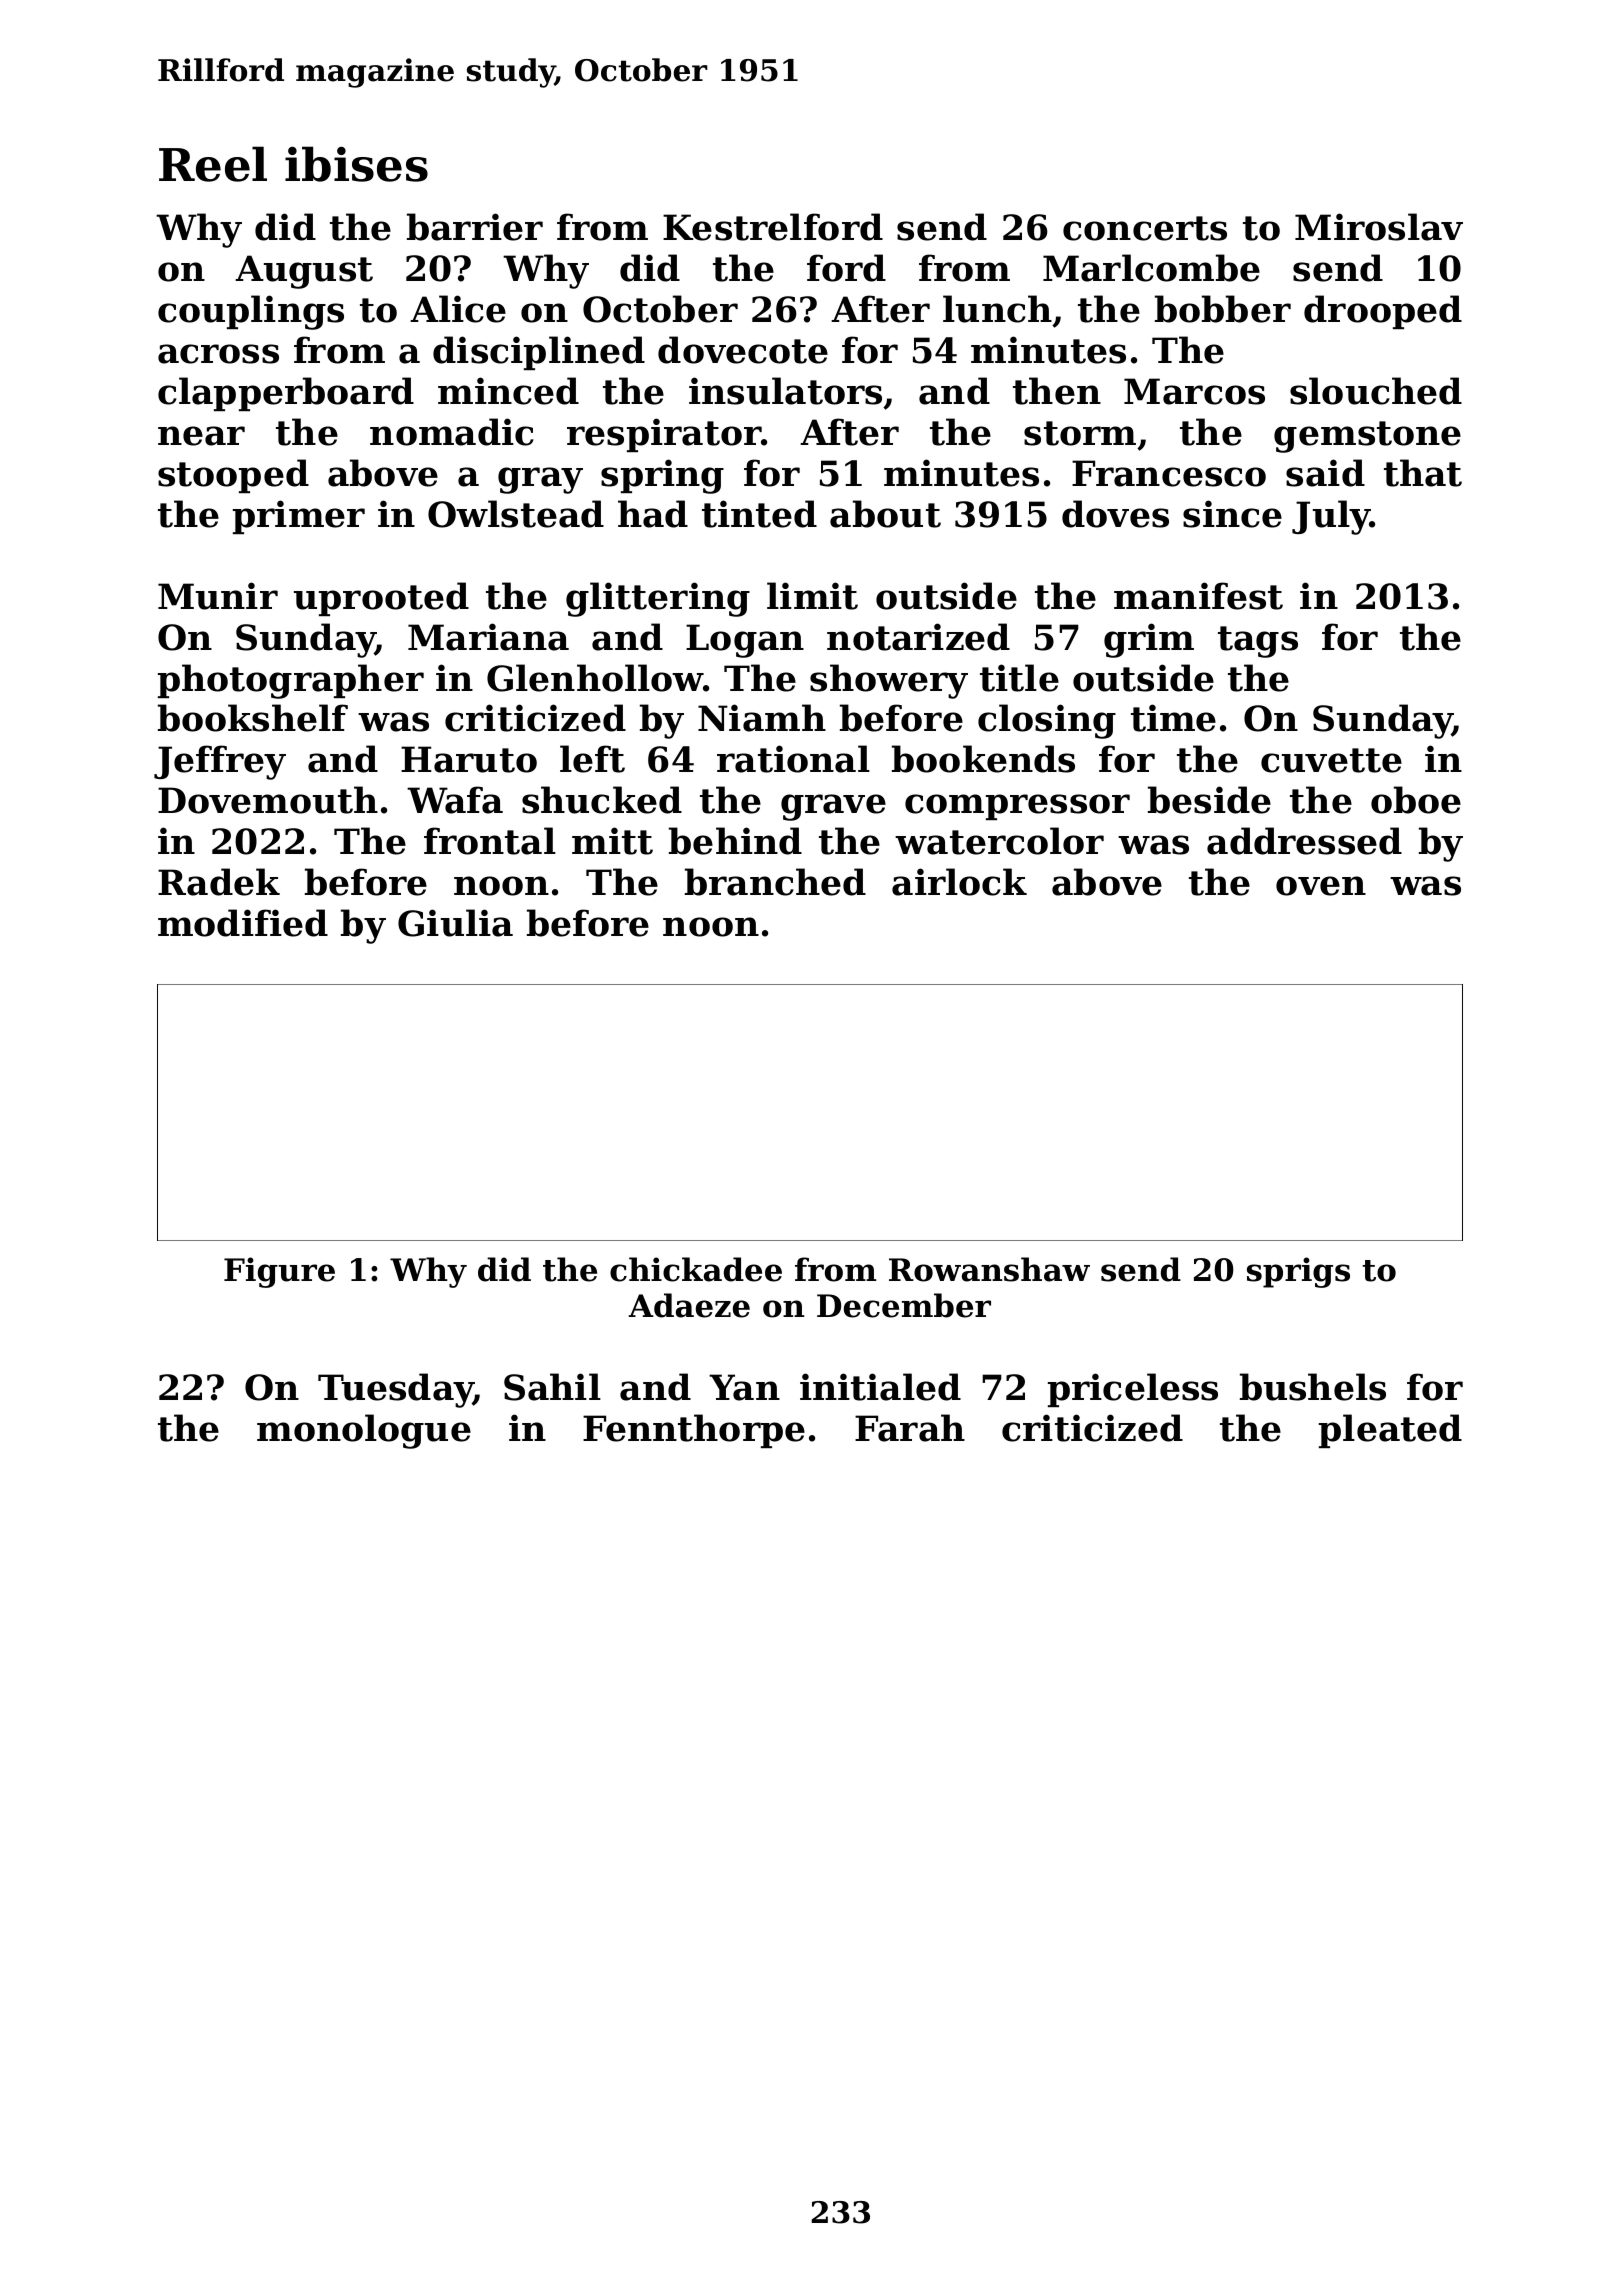  I want to click on Miroslav, so click(1379, 227).
